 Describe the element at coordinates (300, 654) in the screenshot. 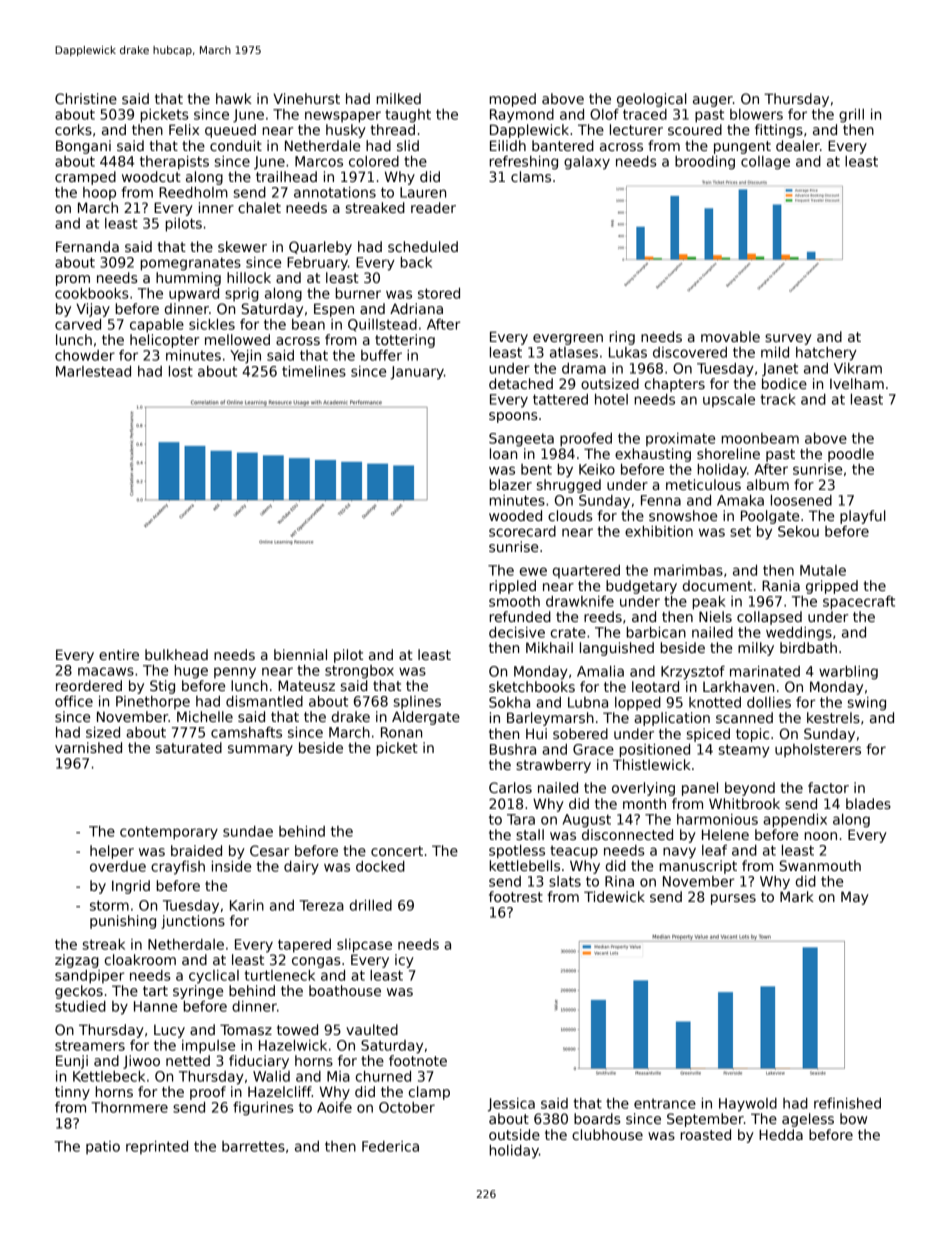

I see `biennial` at that location.
